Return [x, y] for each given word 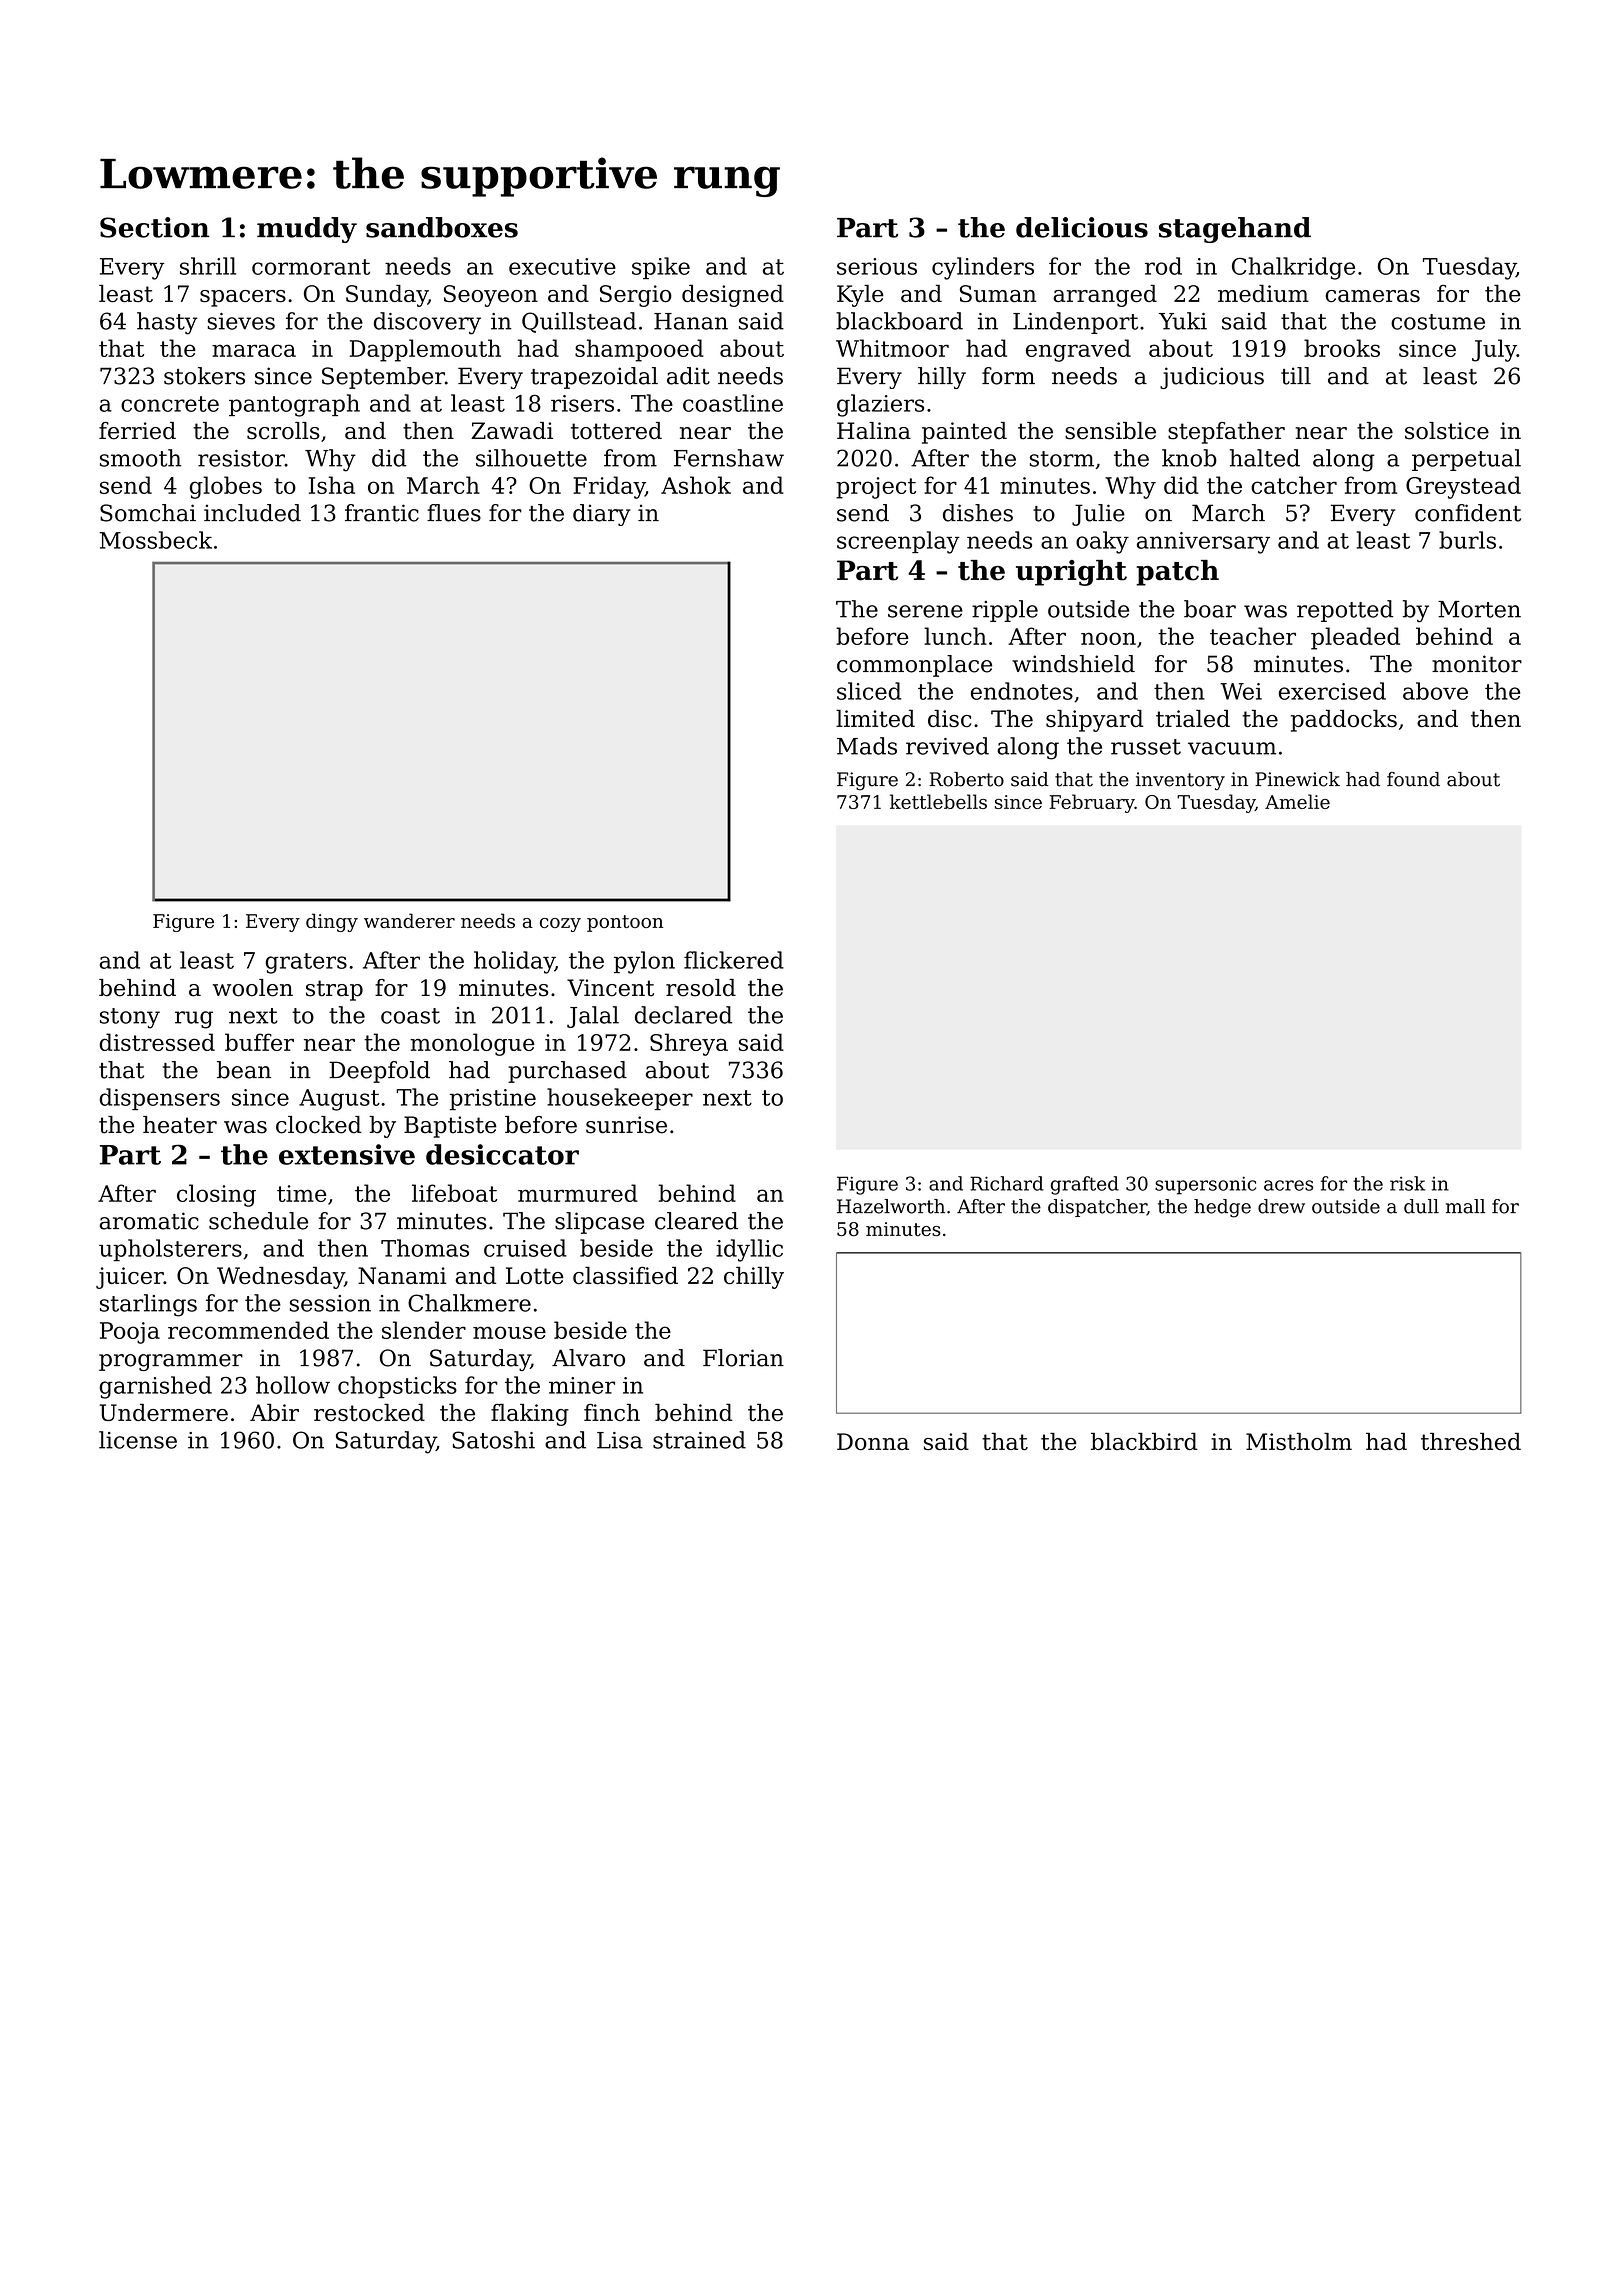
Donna [873, 1441]
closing [216, 1195]
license [138, 1440]
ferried [137, 431]
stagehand [1235, 230]
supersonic [1205, 1185]
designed [733, 296]
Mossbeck [156, 540]
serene [925, 611]
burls [1467, 540]
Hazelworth [891, 1206]
